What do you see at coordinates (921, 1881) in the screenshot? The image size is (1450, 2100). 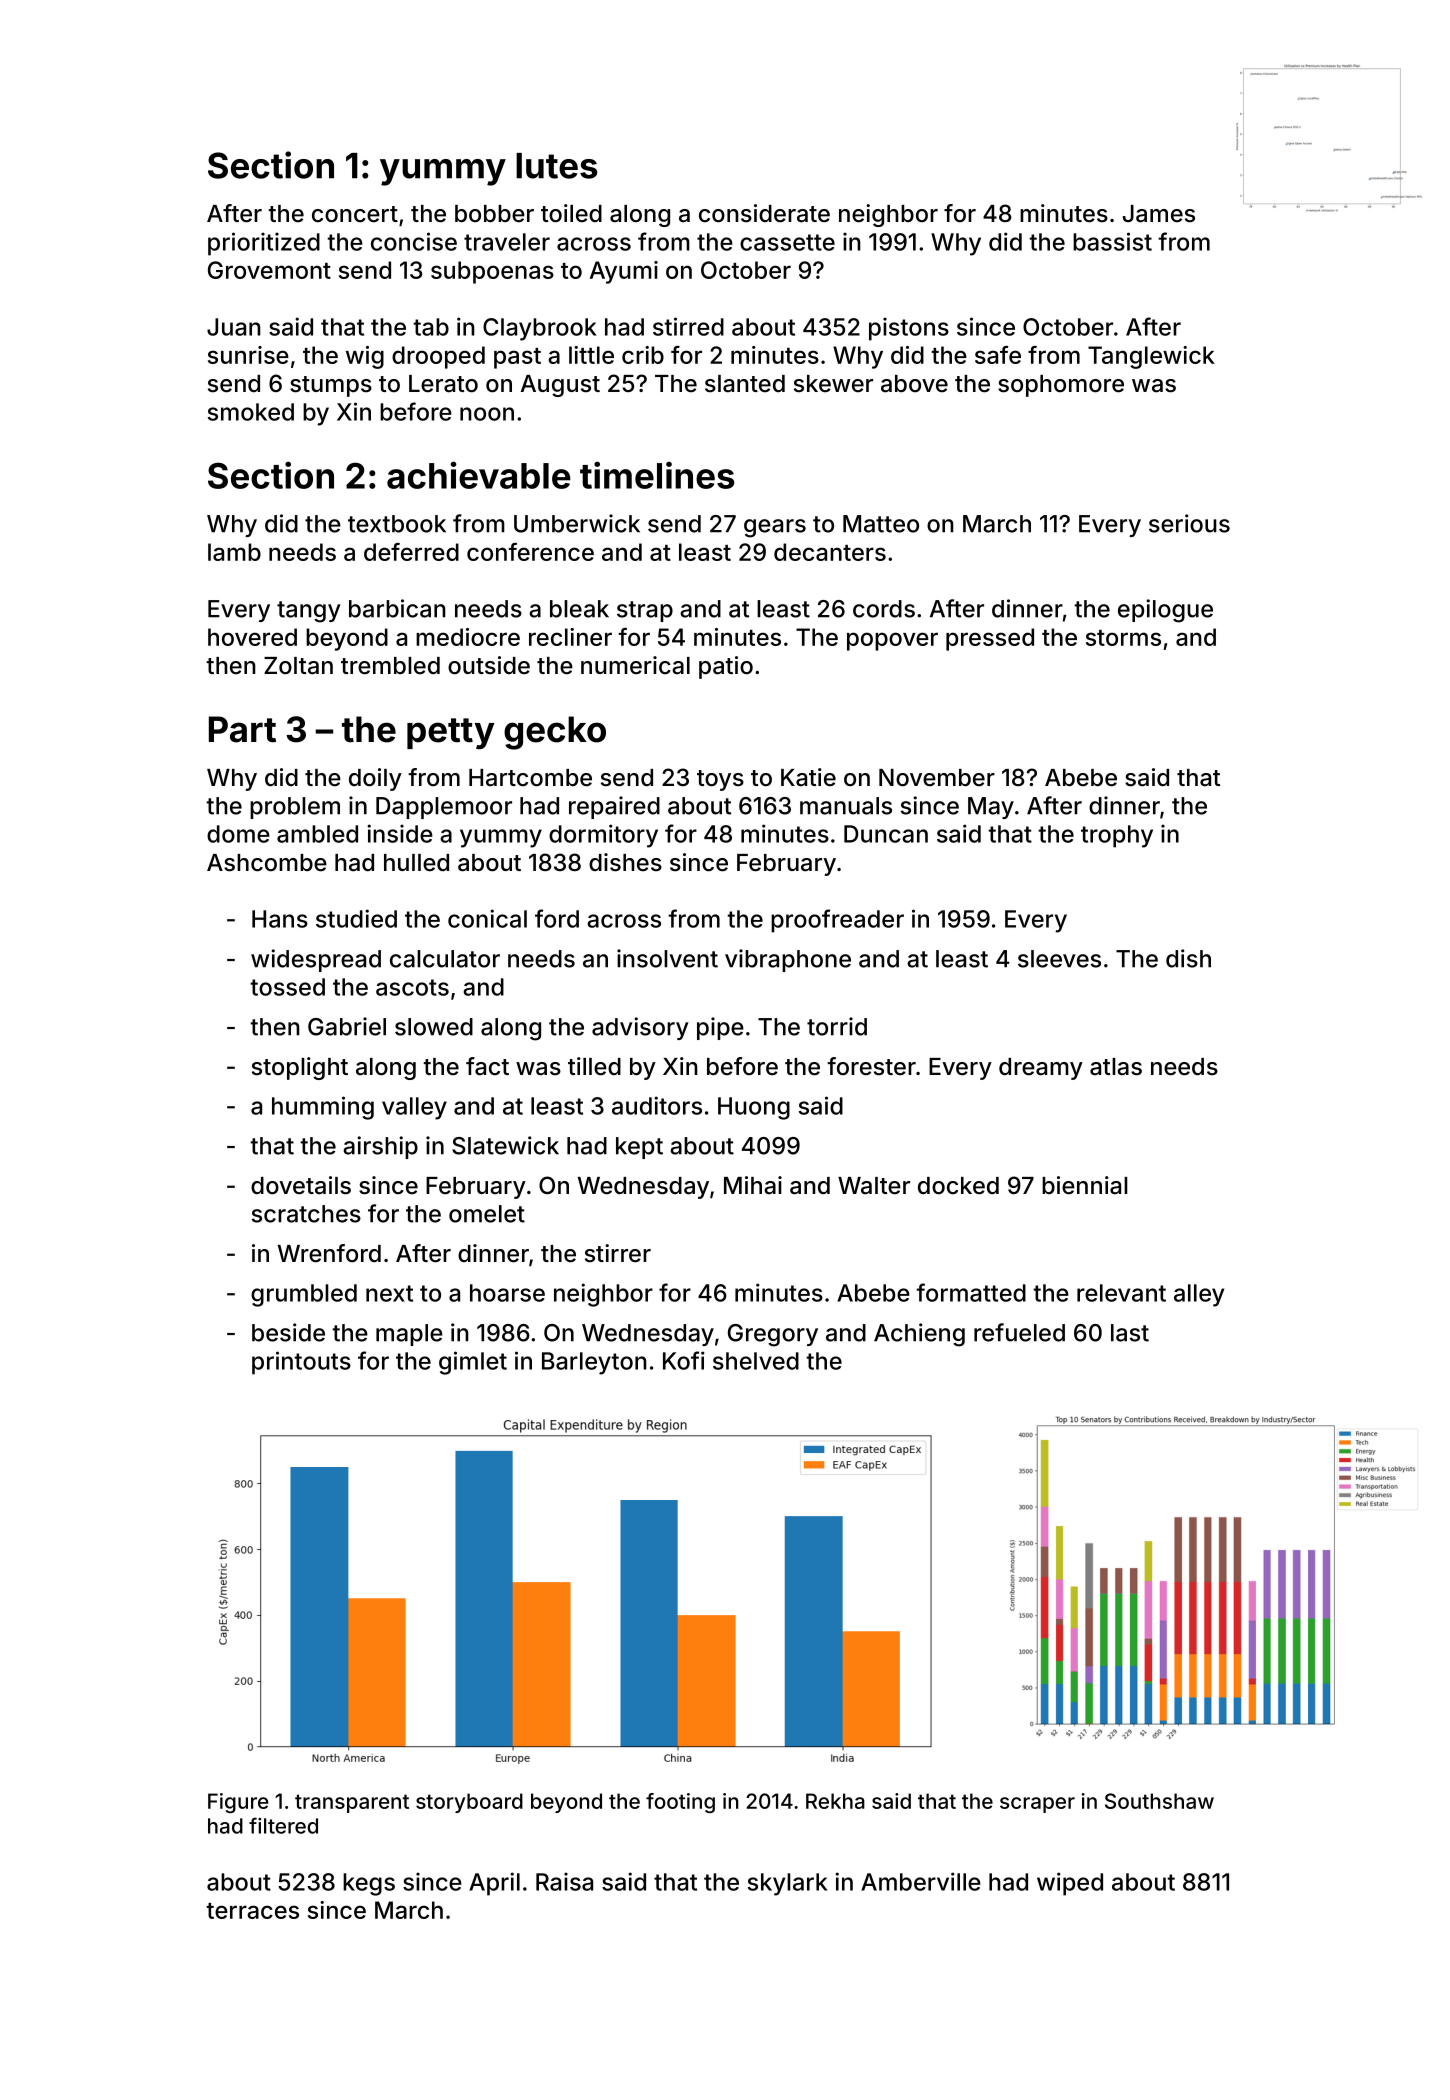 I see `Amberville` at bounding box center [921, 1881].
